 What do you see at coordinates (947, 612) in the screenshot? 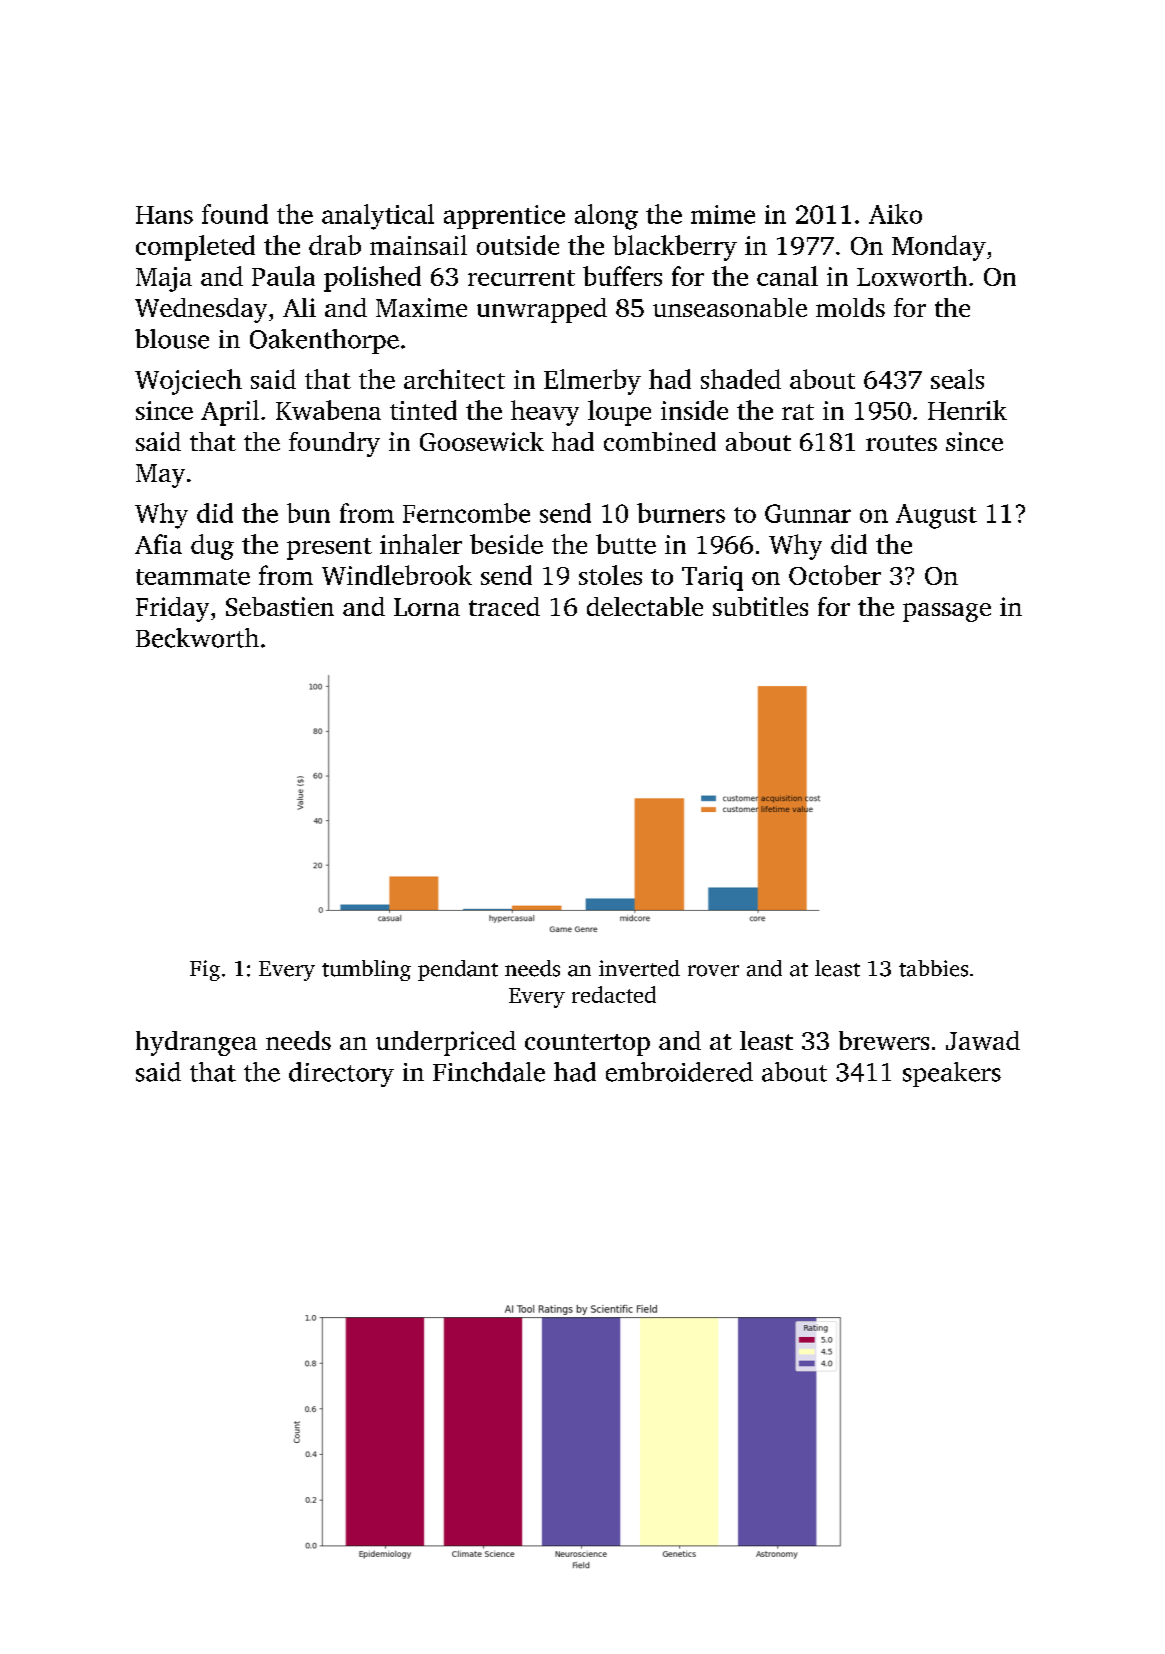
I see `passage` at bounding box center [947, 612].
